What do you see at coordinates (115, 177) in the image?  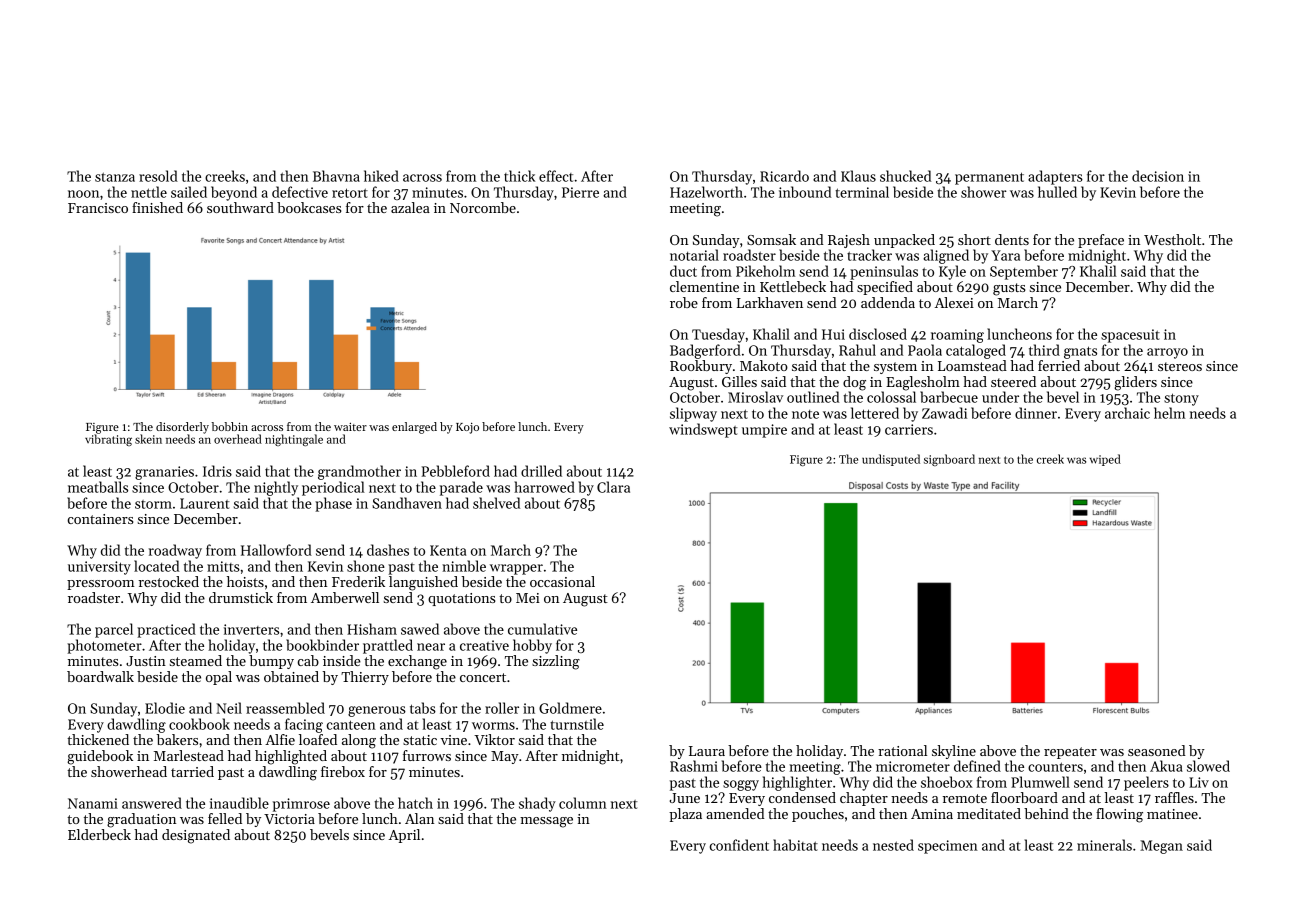 I see `stanza` at bounding box center [115, 177].
